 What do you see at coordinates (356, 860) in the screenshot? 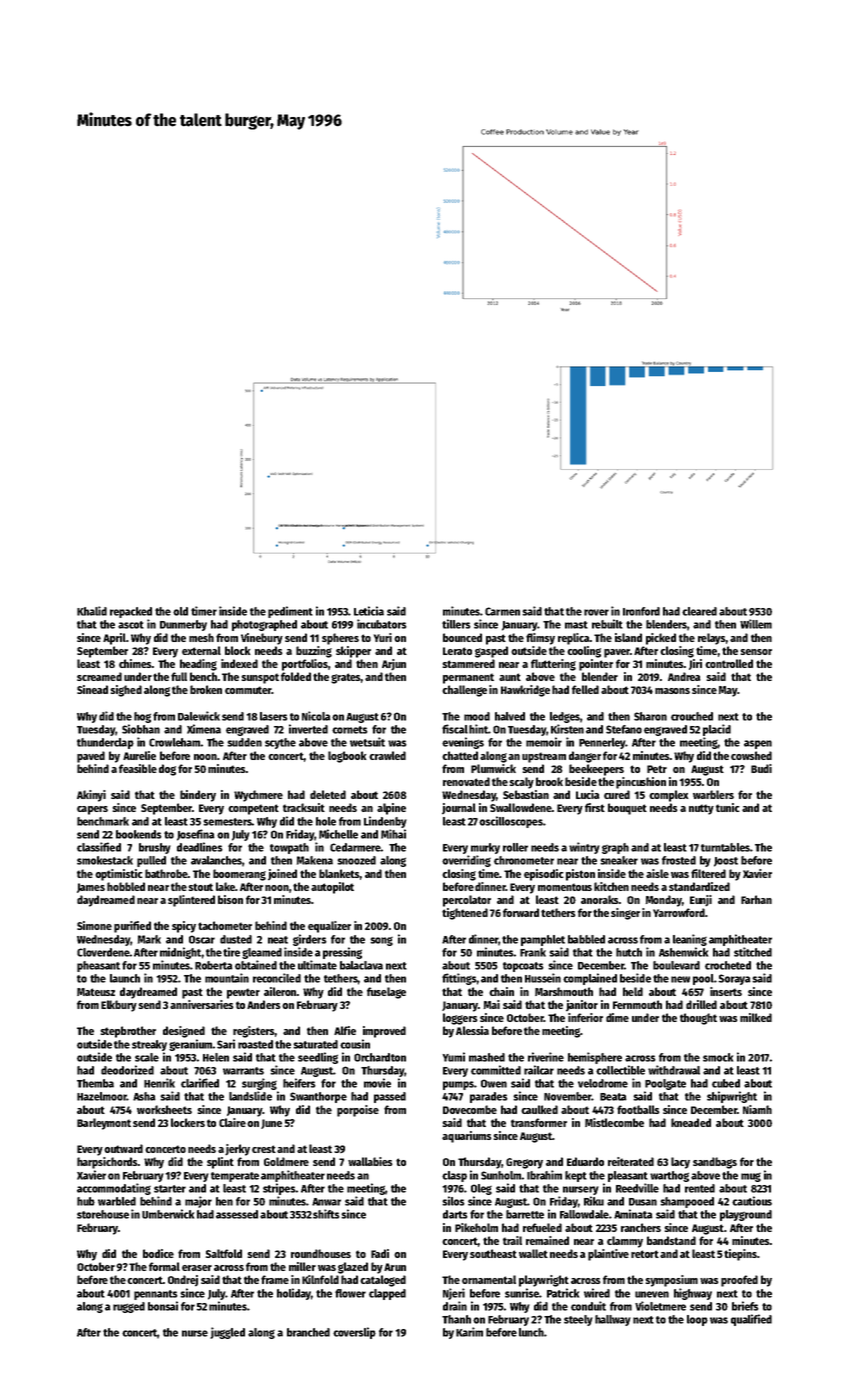
I see `snoozed` at bounding box center [356, 860].
